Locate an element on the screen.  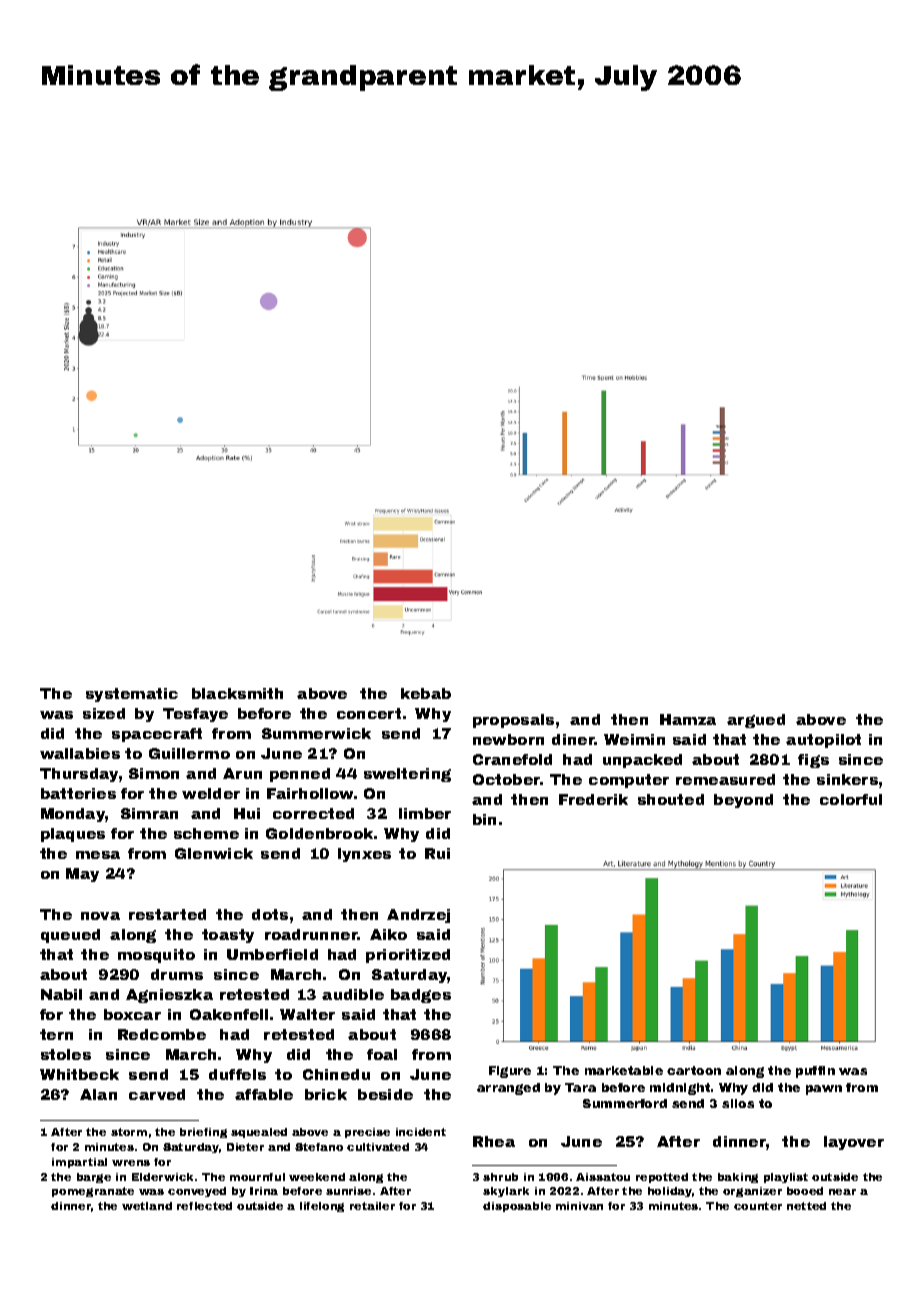
diner is located at coordinates (573, 739).
